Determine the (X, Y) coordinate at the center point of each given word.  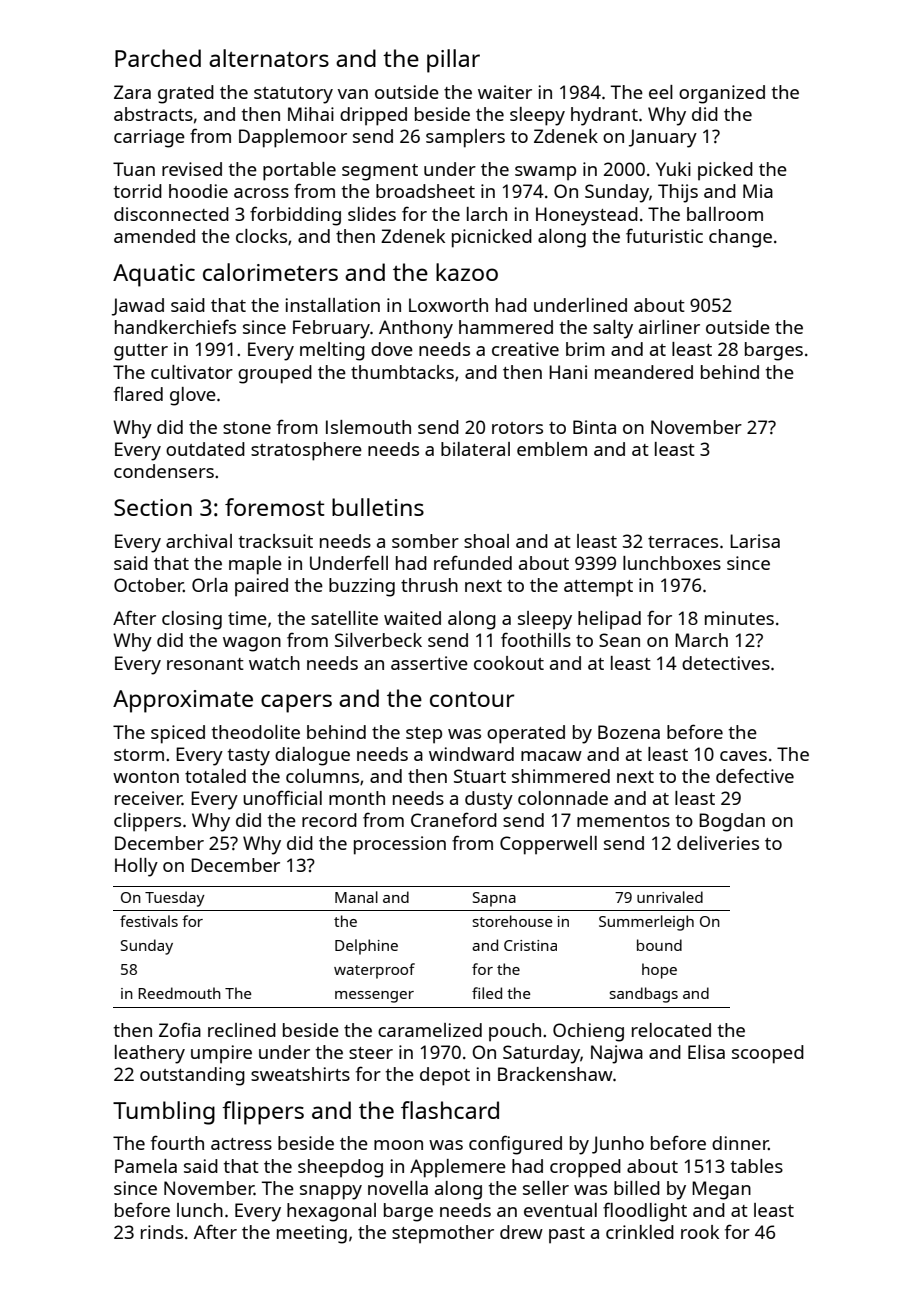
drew (521, 1232)
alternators (269, 58)
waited (412, 618)
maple (255, 565)
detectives (726, 663)
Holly (136, 867)
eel (661, 92)
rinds (162, 1232)
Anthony (416, 329)
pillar (453, 61)
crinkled (640, 1232)
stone (247, 428)
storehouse (512, 921)
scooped (768, 1054)
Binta (594, 427)
